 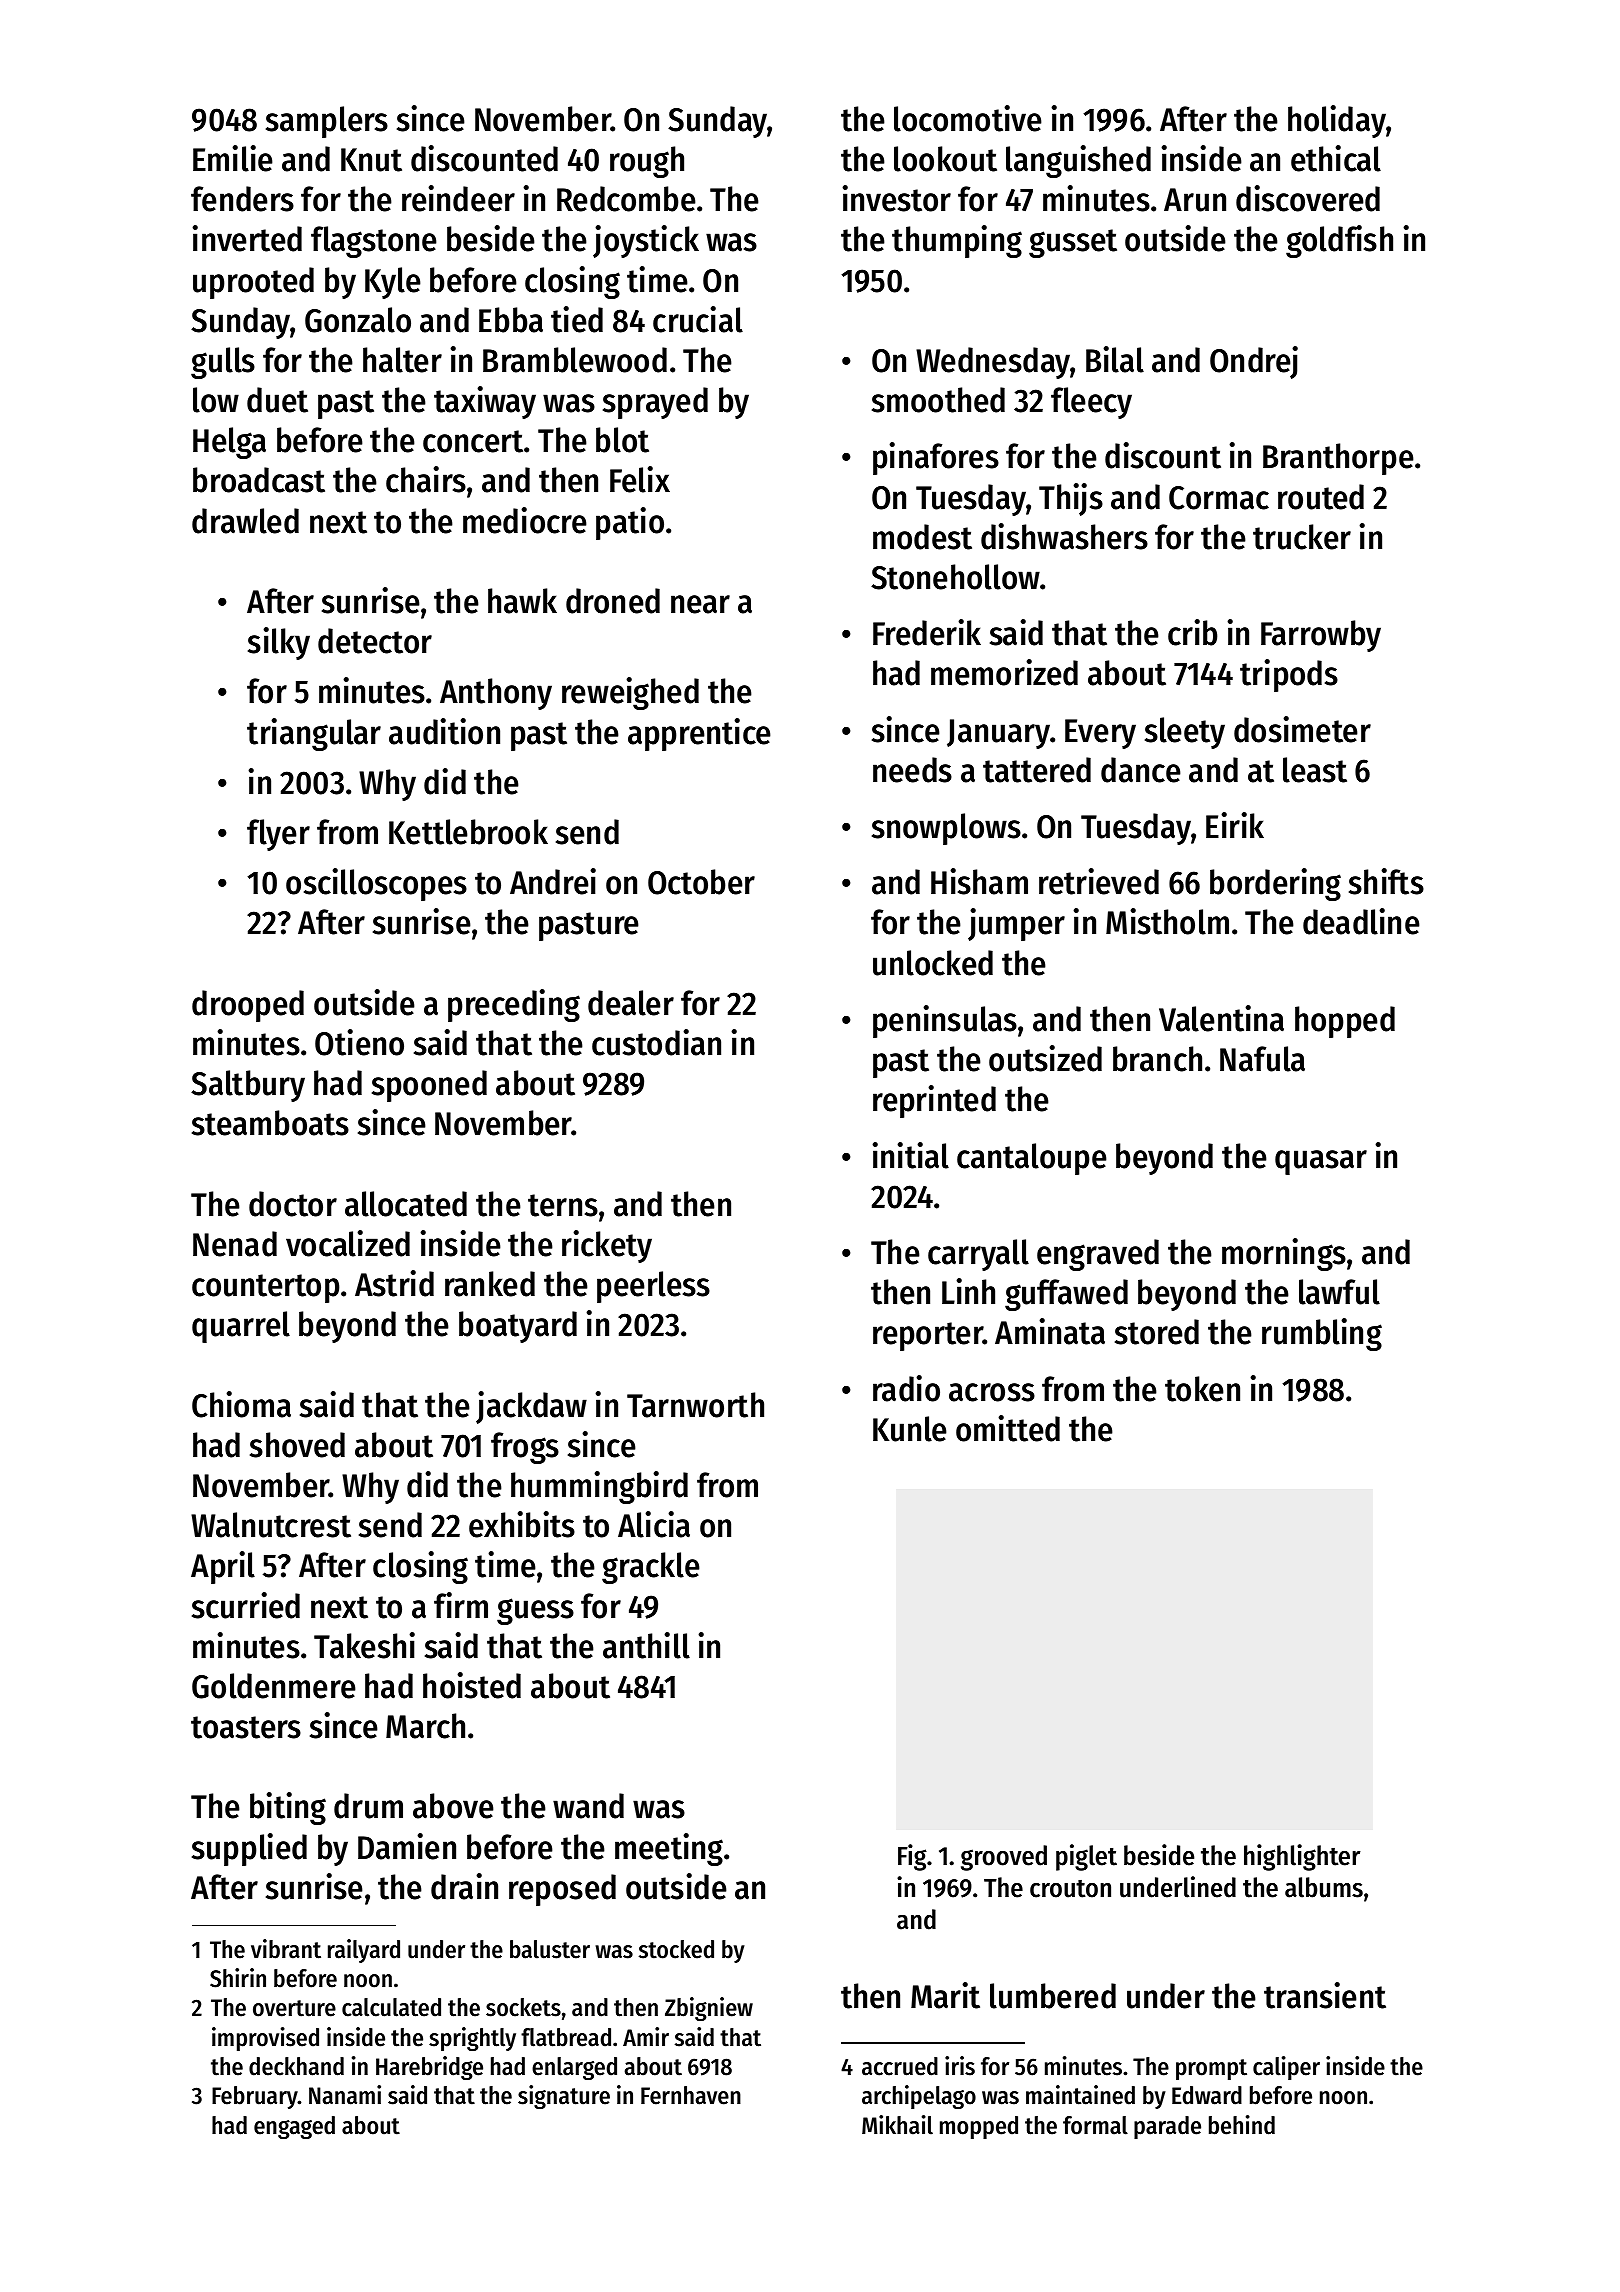 What do you see at coordinates (1167, 2127) in the screenshot?
I see `parade` at bounding box center [1167, 2127].
